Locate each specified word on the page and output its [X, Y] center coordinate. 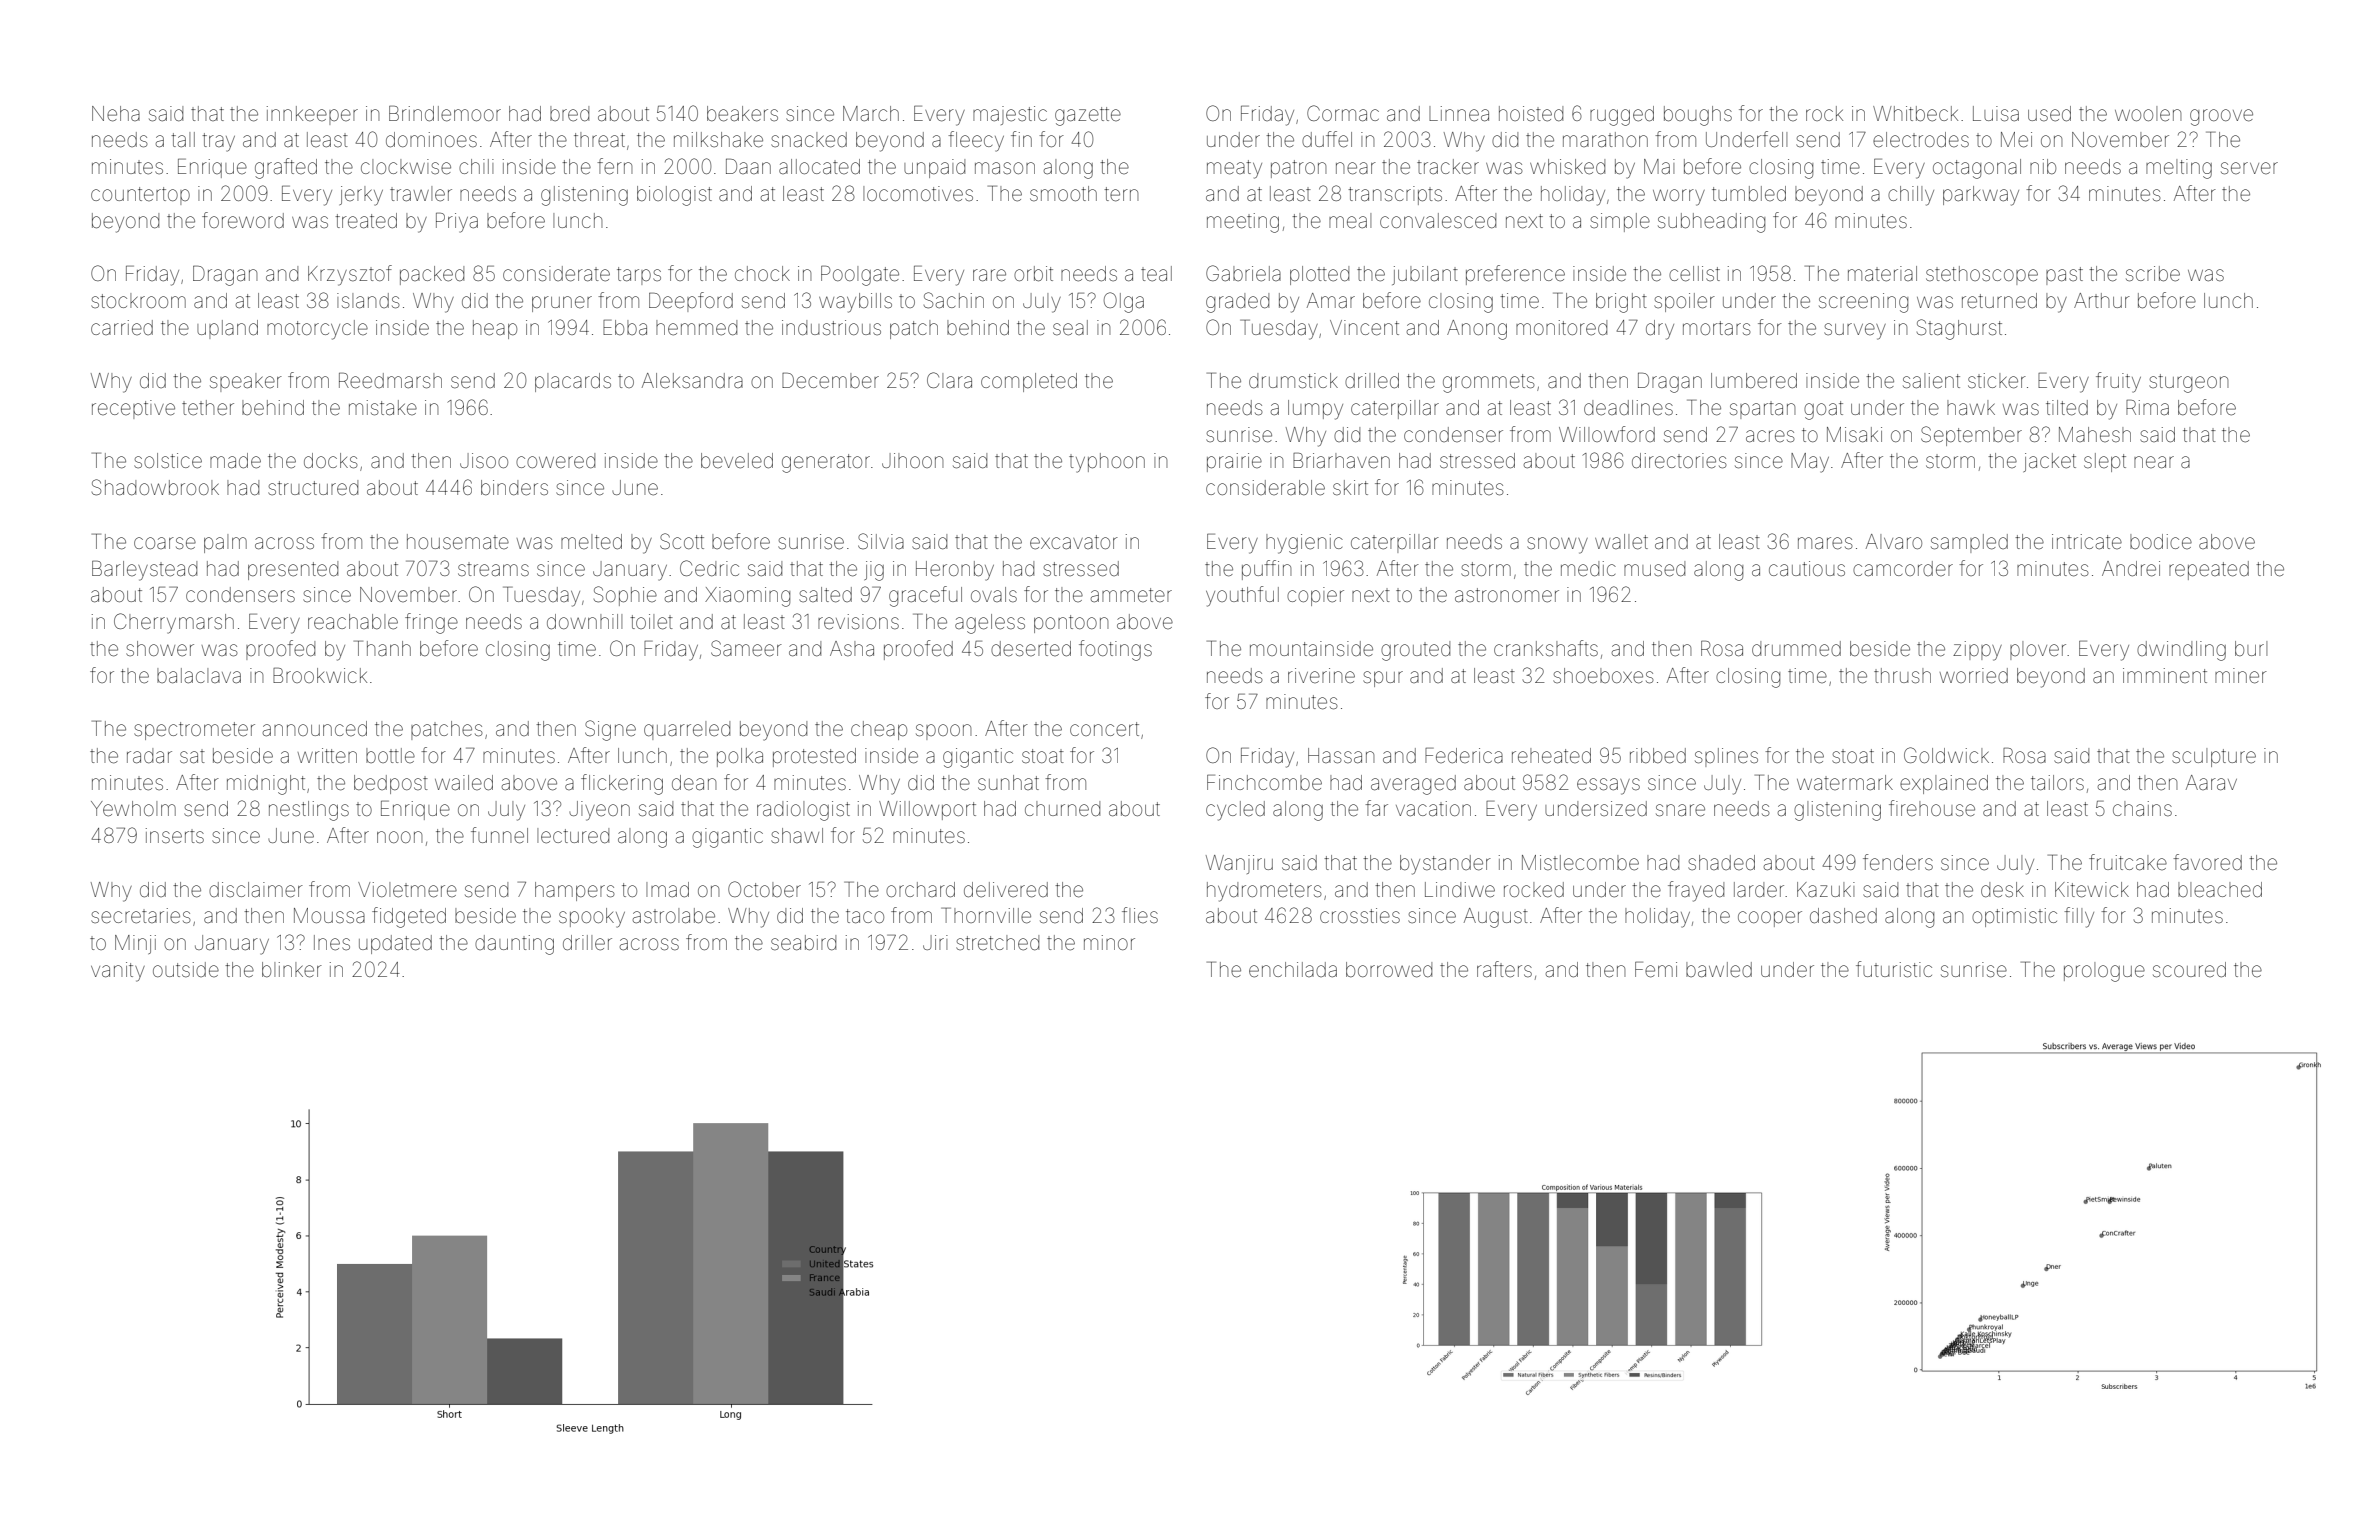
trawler [421, 194]
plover [2038, 650]
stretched [997, 943]
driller [587, 943]
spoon [943, 732]
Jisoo [484, 460]
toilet [651, 622]
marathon [1605, 139]
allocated [819, 166]
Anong [1477, 330]
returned [1999, 301]
